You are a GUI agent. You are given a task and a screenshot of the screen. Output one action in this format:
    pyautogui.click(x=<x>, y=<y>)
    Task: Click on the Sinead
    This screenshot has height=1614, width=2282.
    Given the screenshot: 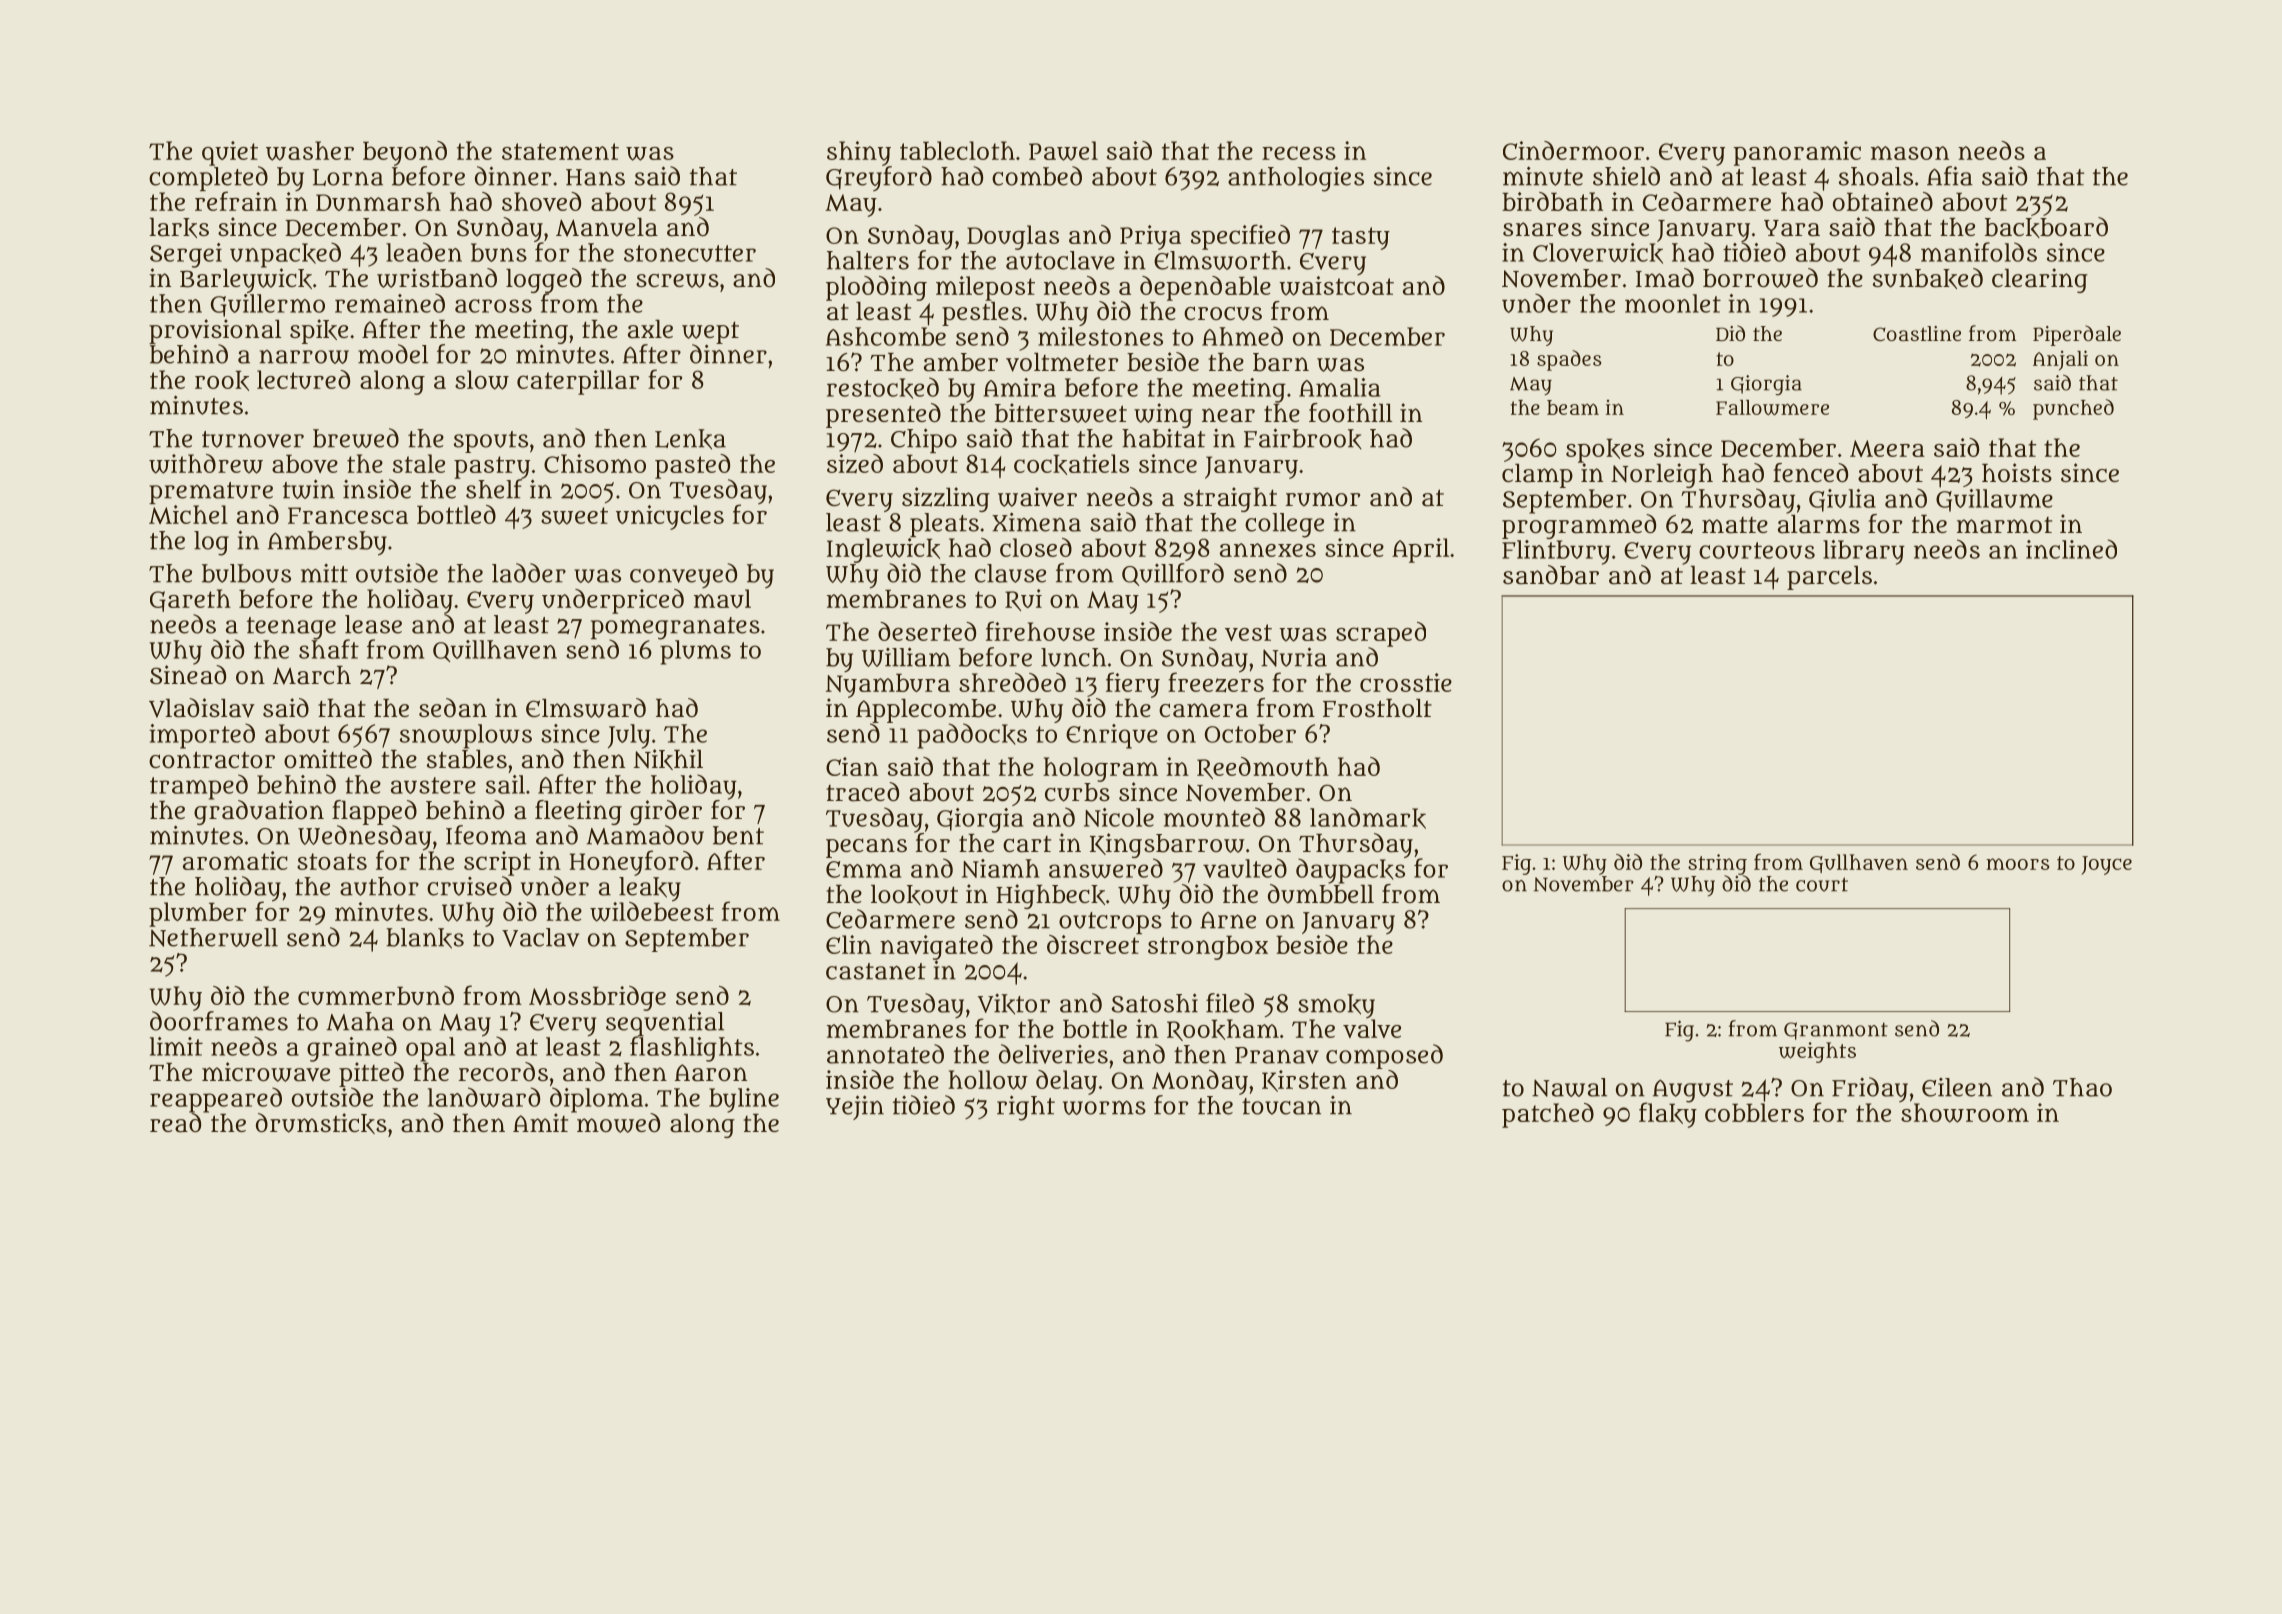 What is the action you would take?
    pyautogui.click(x=188, y=675)
